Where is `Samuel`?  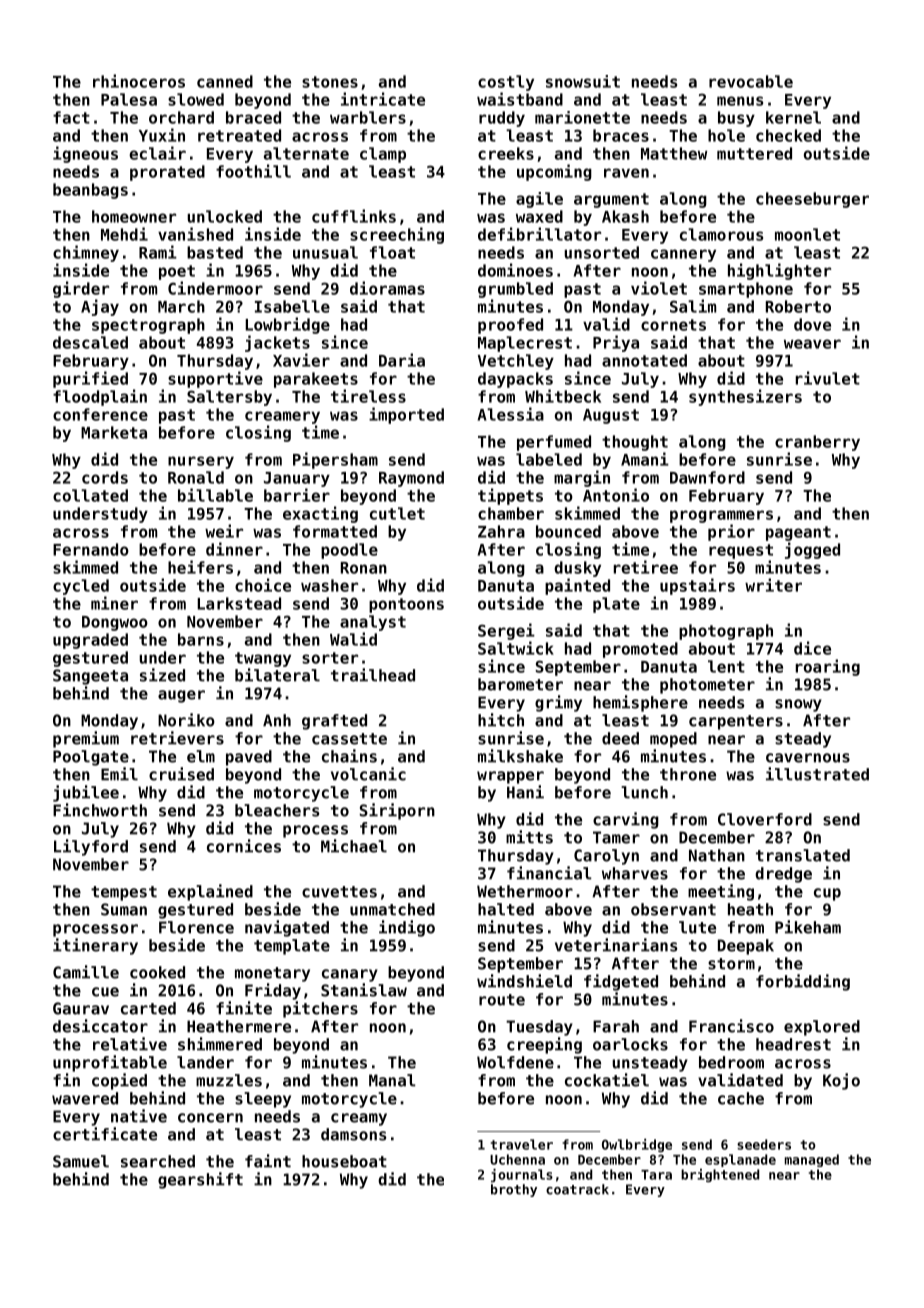
Samuel is located at coordinates (81, 1161).
